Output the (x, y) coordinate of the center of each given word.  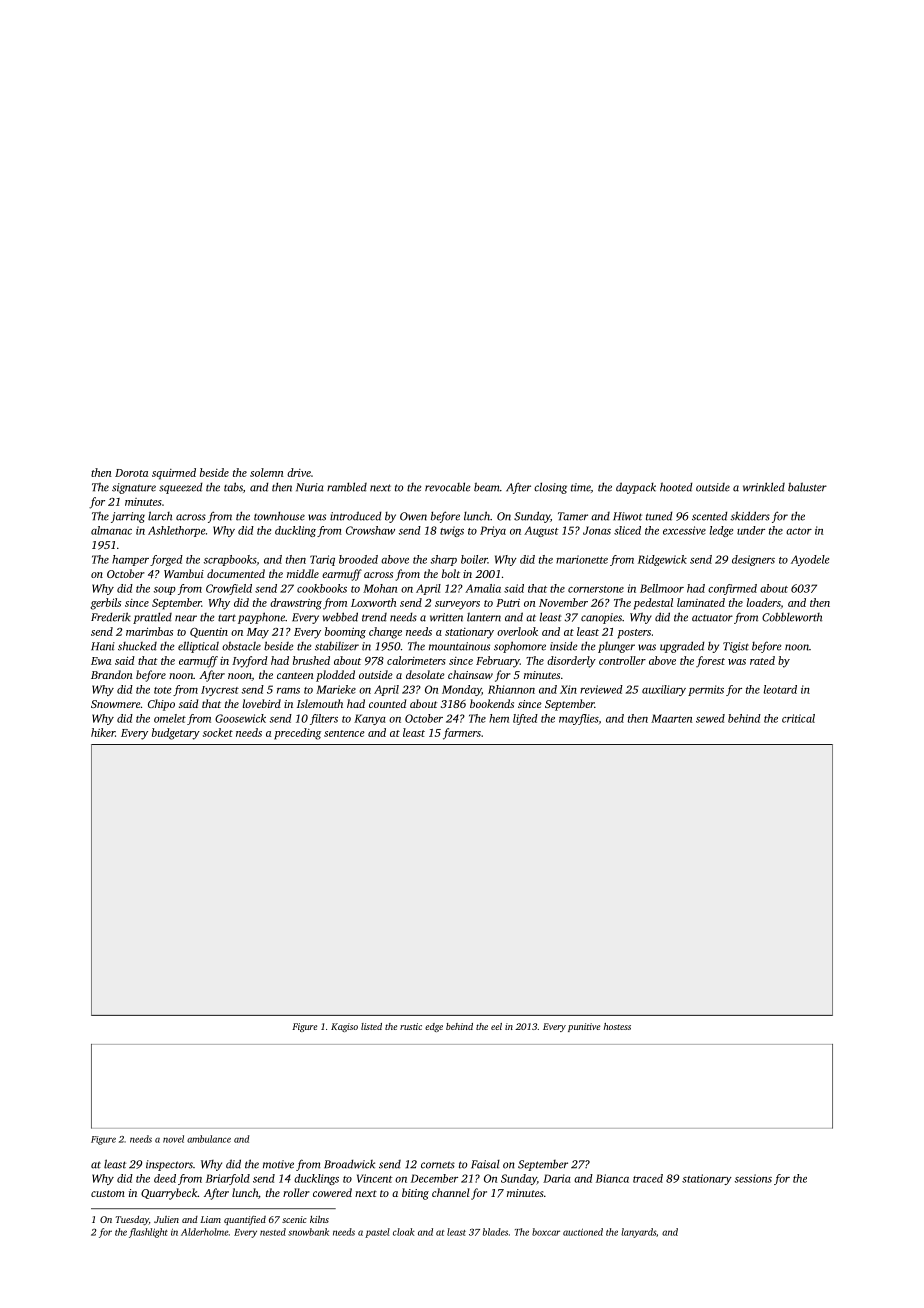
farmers (462, 734)
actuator (712, 618)
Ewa (101, 661)
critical (798, 718)
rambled (347, 487)
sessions (753, 1178)
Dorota (131, 473)
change (385, 633)
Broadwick (349, 1164)
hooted (676, 487)
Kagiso (344, 1027)
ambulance (209, 1139)
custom (108, 1193)
